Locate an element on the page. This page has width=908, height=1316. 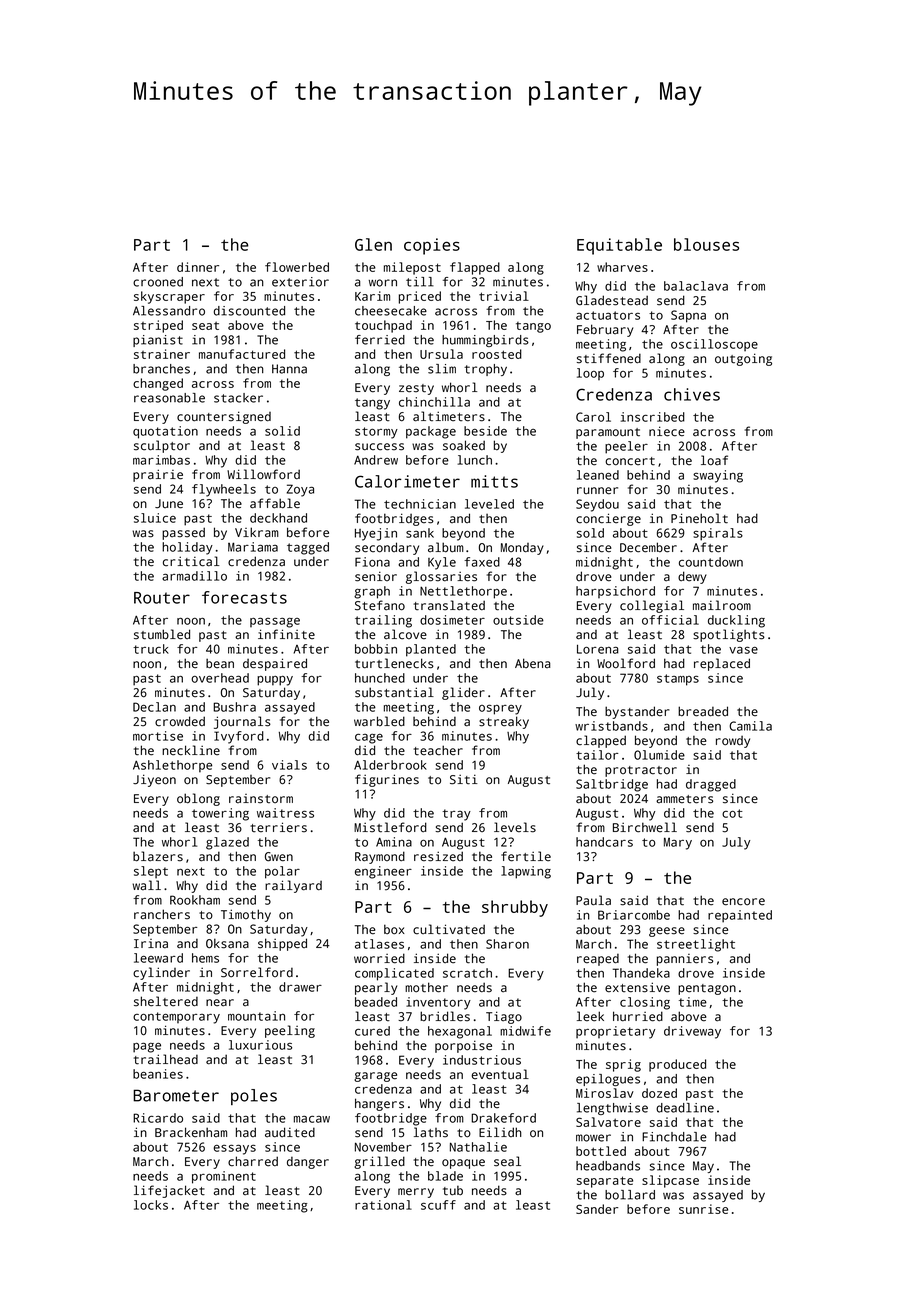
sunrise is located at coordinates (703, 1209).
